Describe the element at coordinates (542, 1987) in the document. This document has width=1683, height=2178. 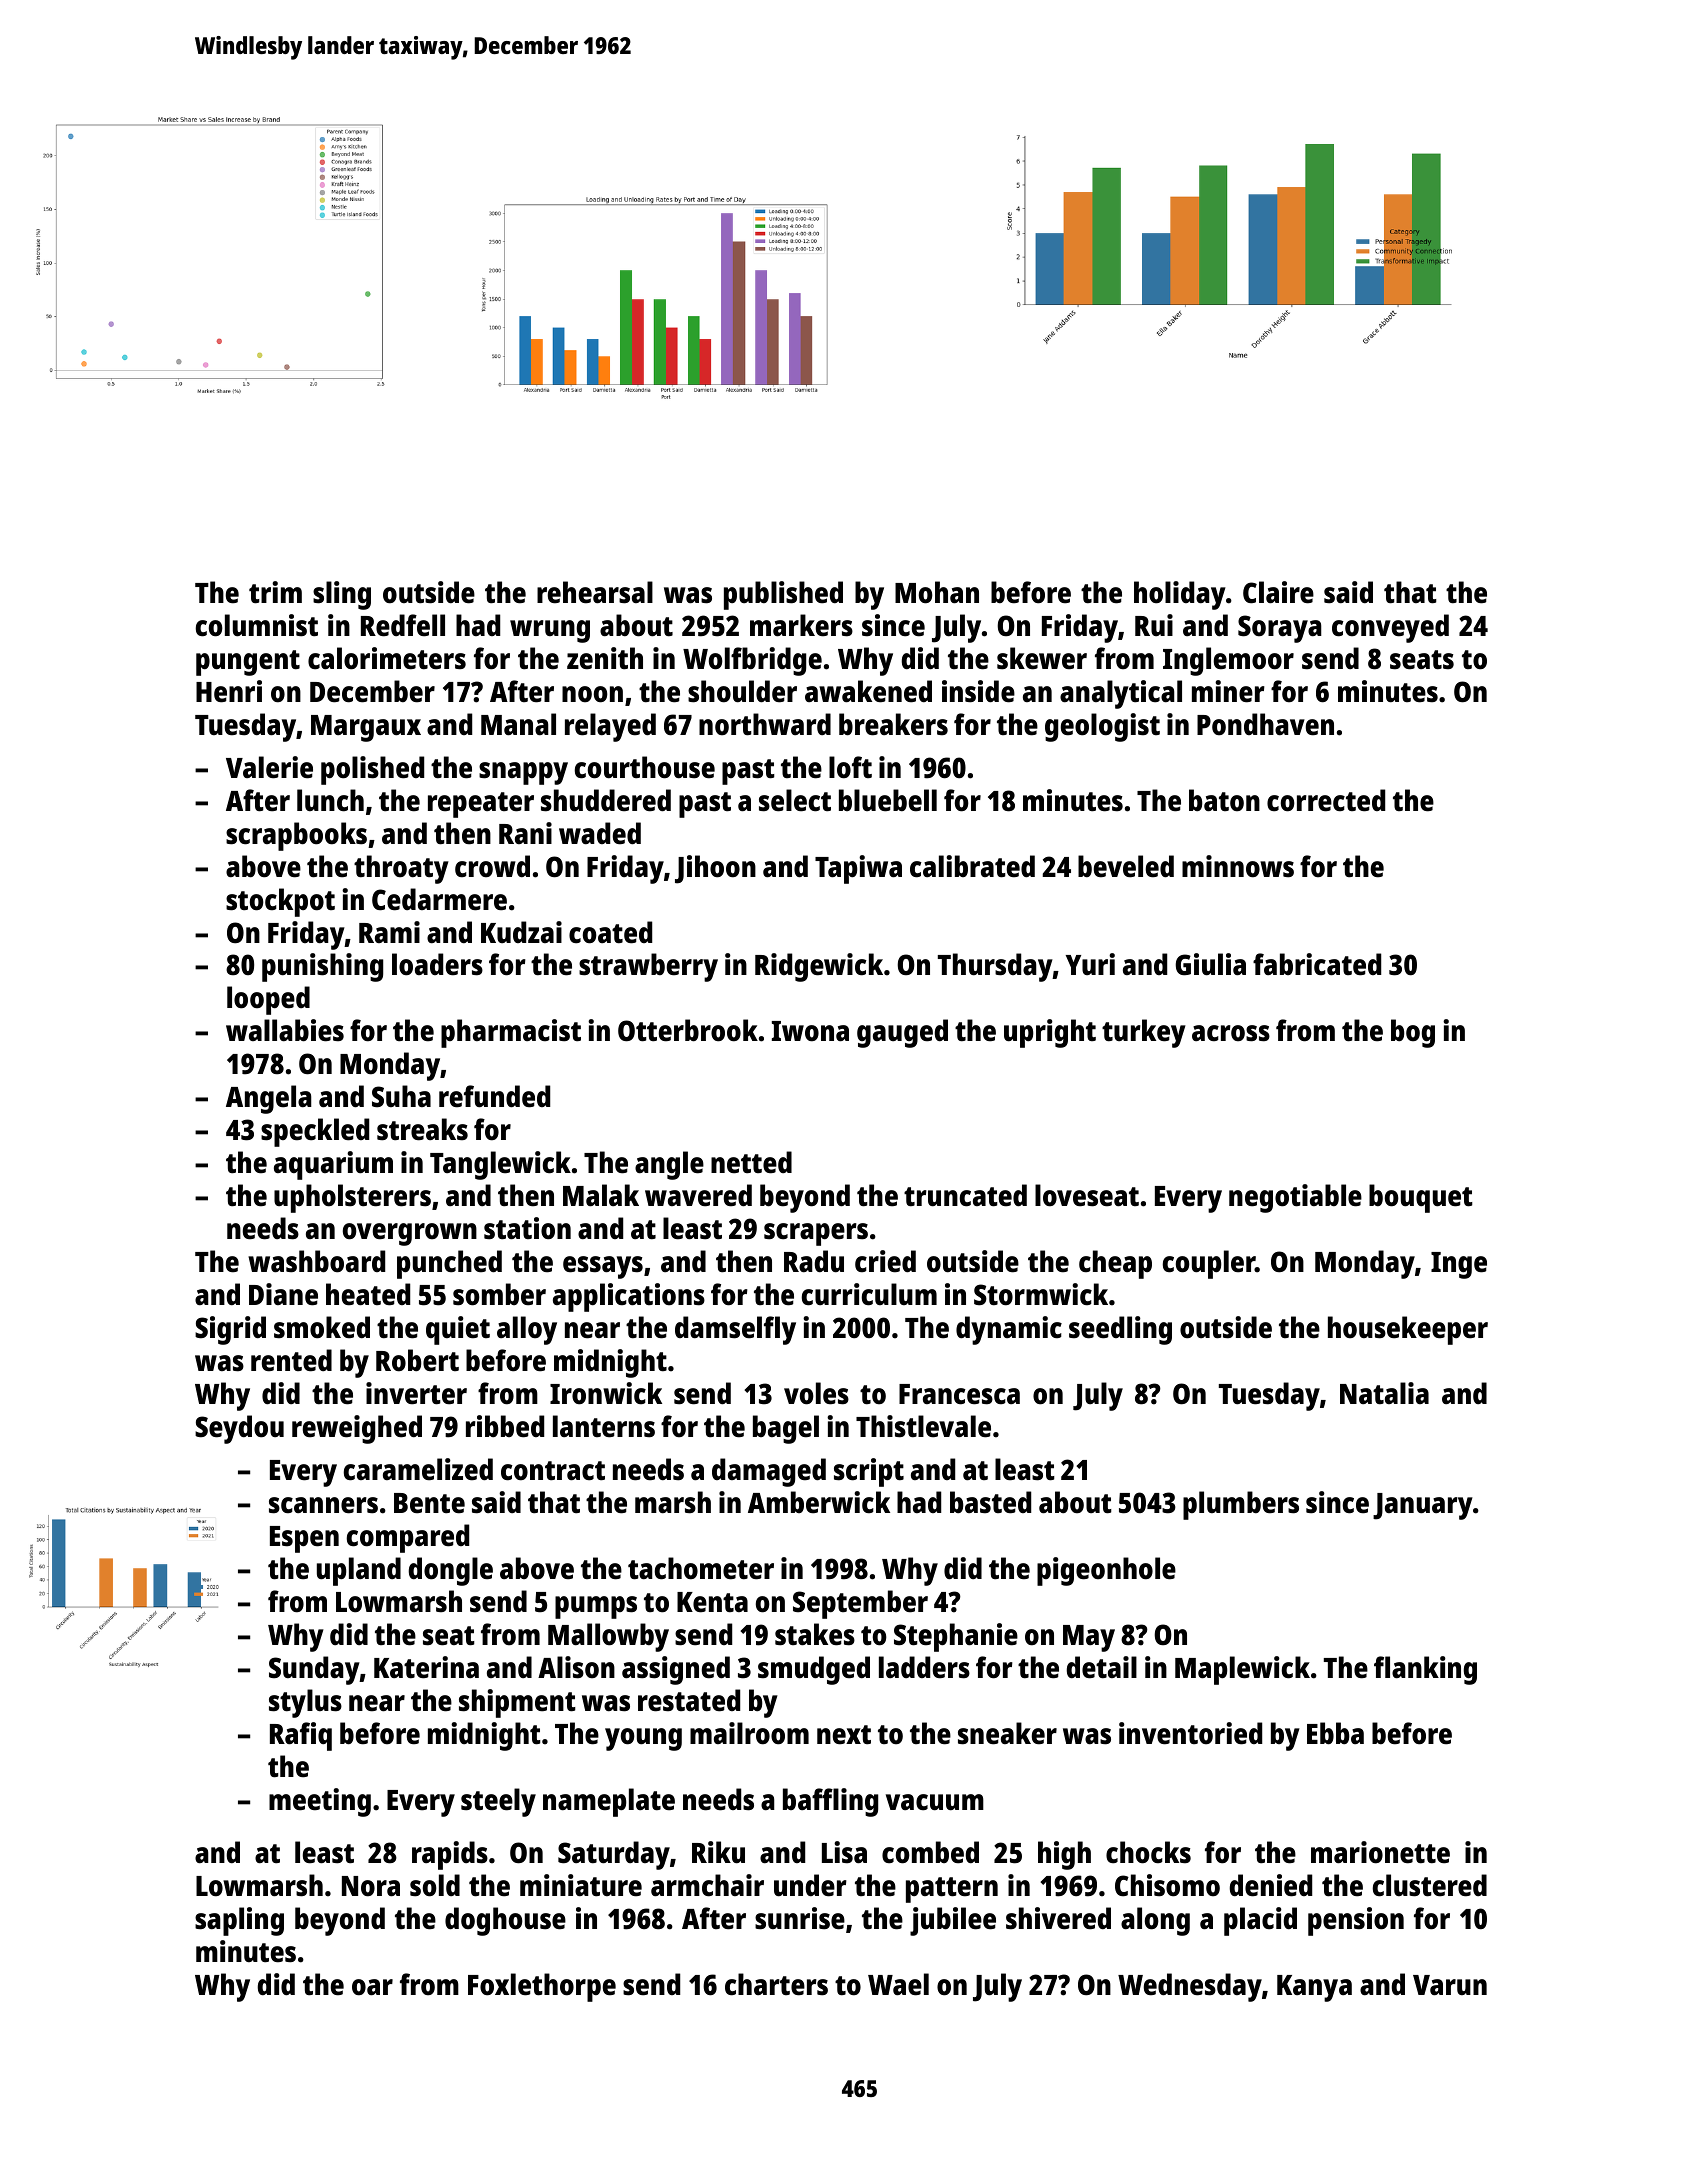
I see `Foxlethorpe` at that location.
